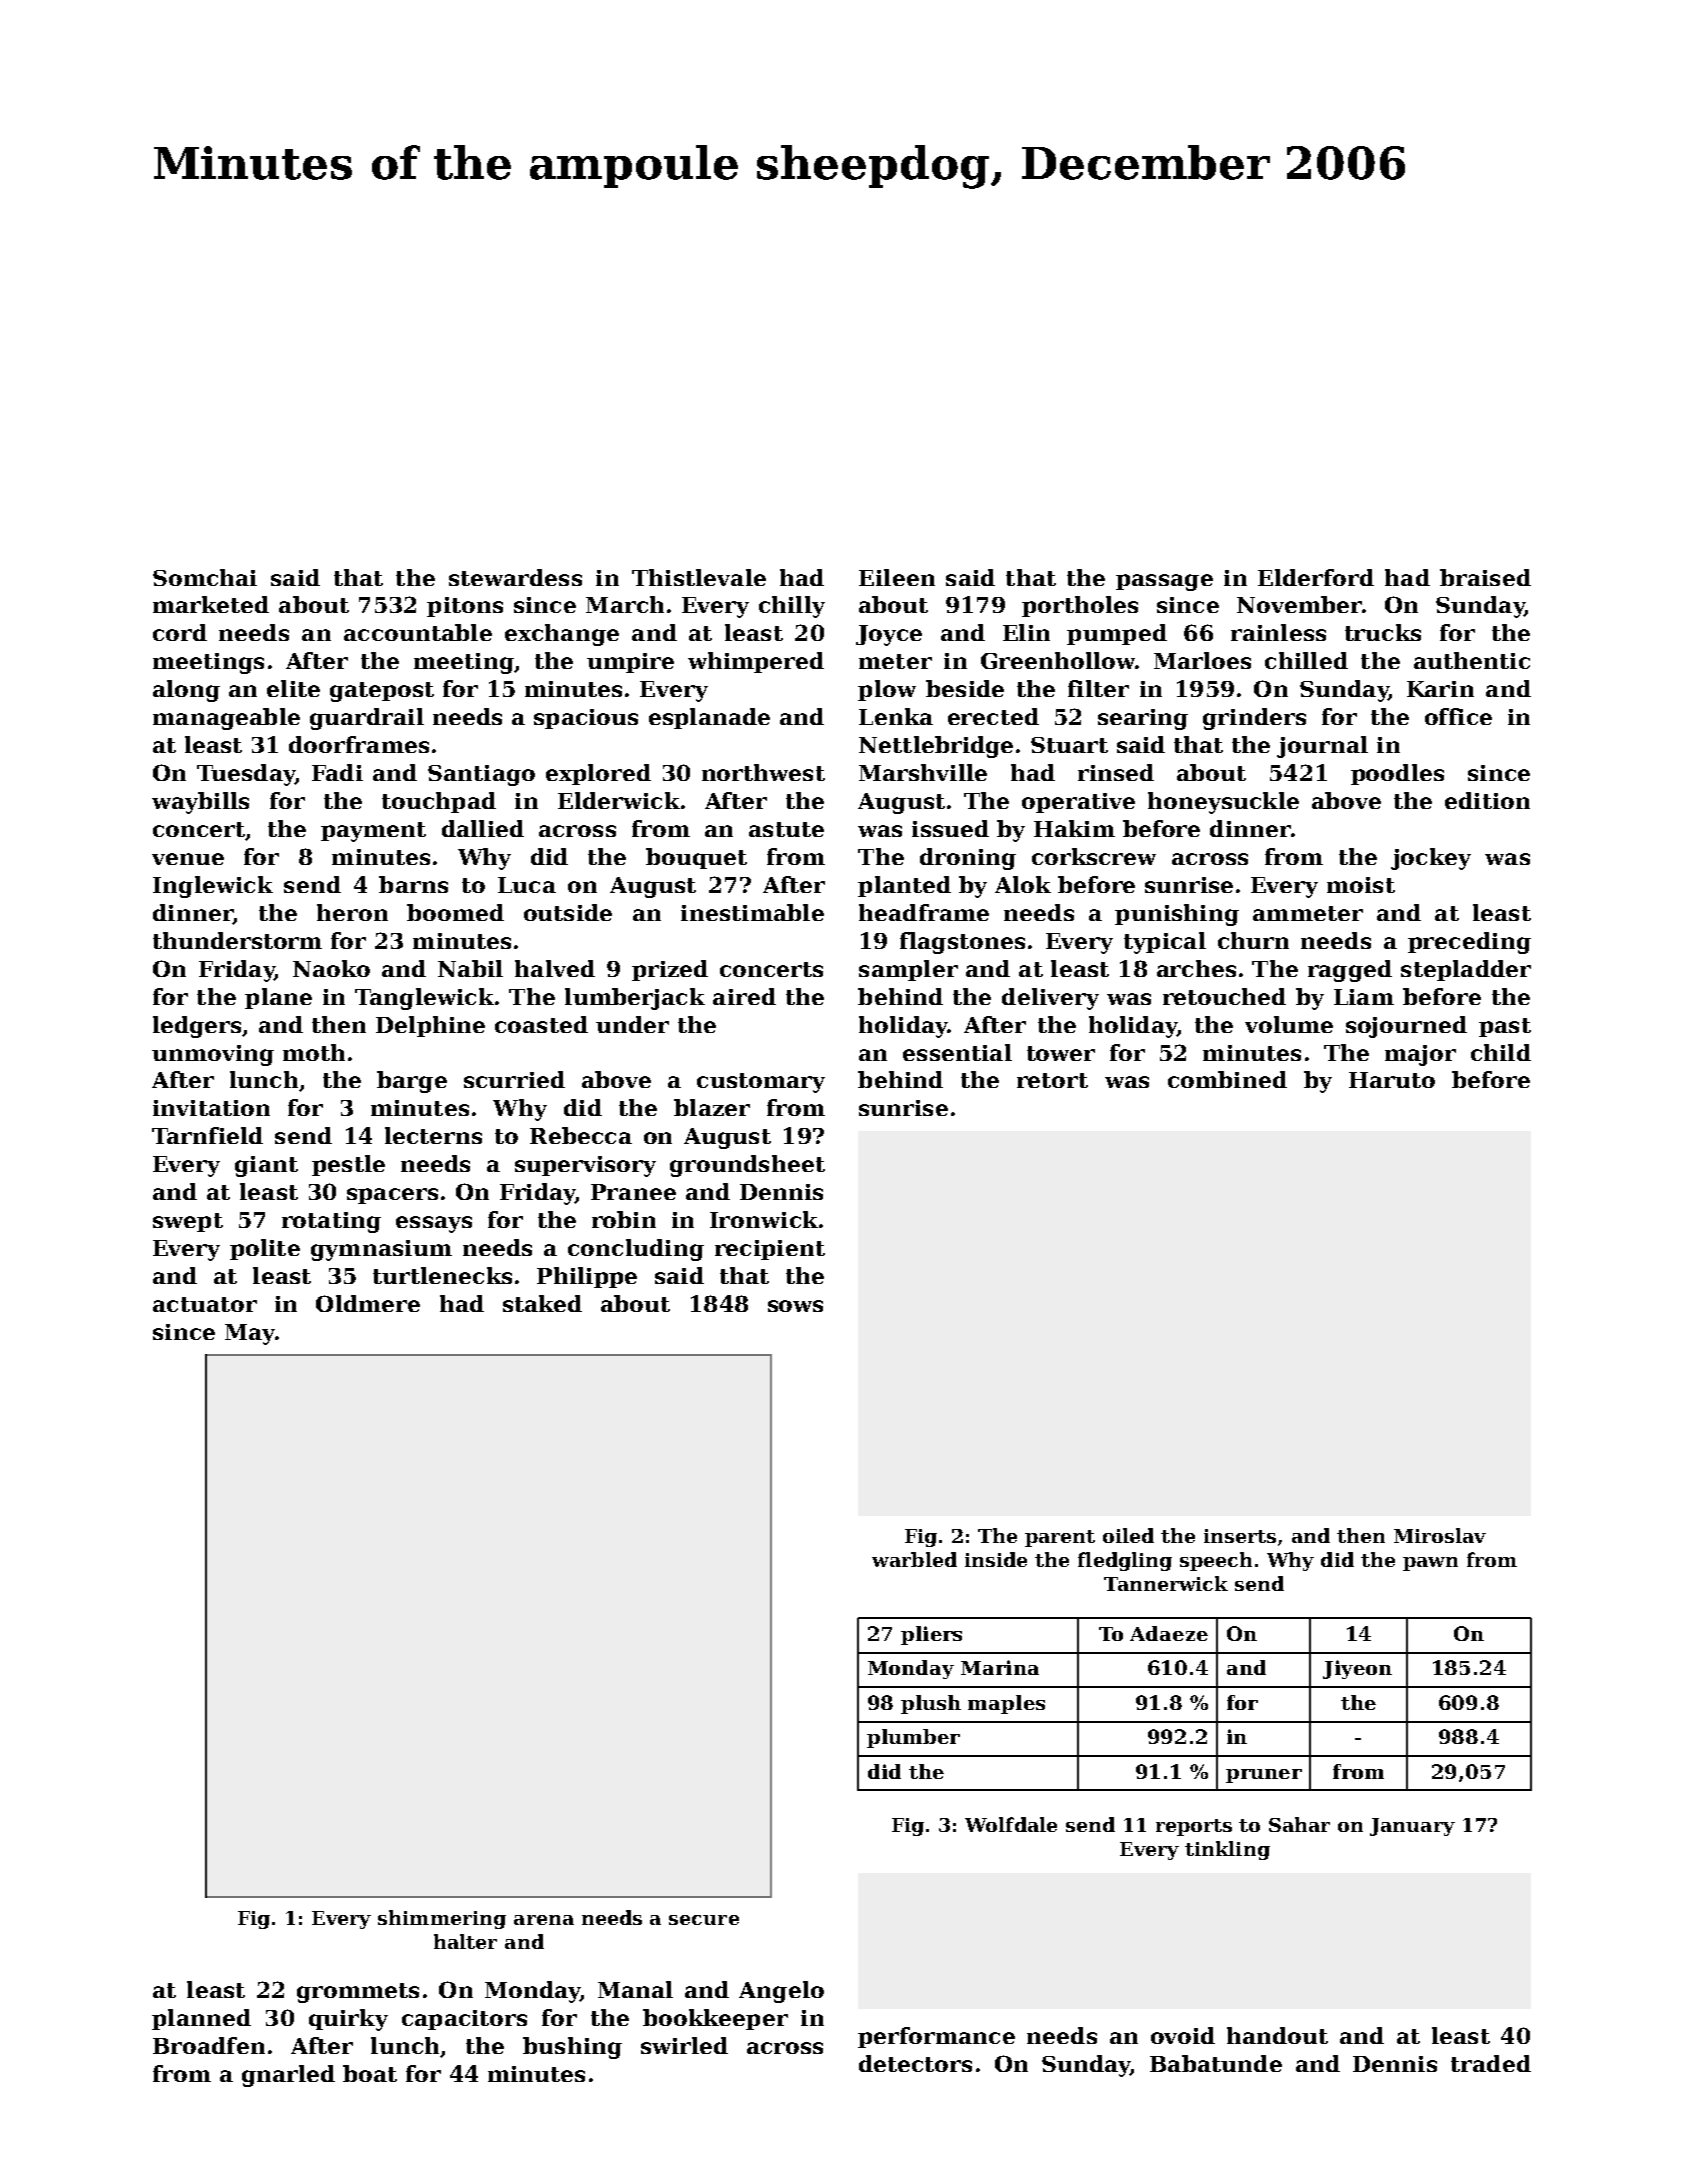  I want to click on child, so click(1501, 1052).
